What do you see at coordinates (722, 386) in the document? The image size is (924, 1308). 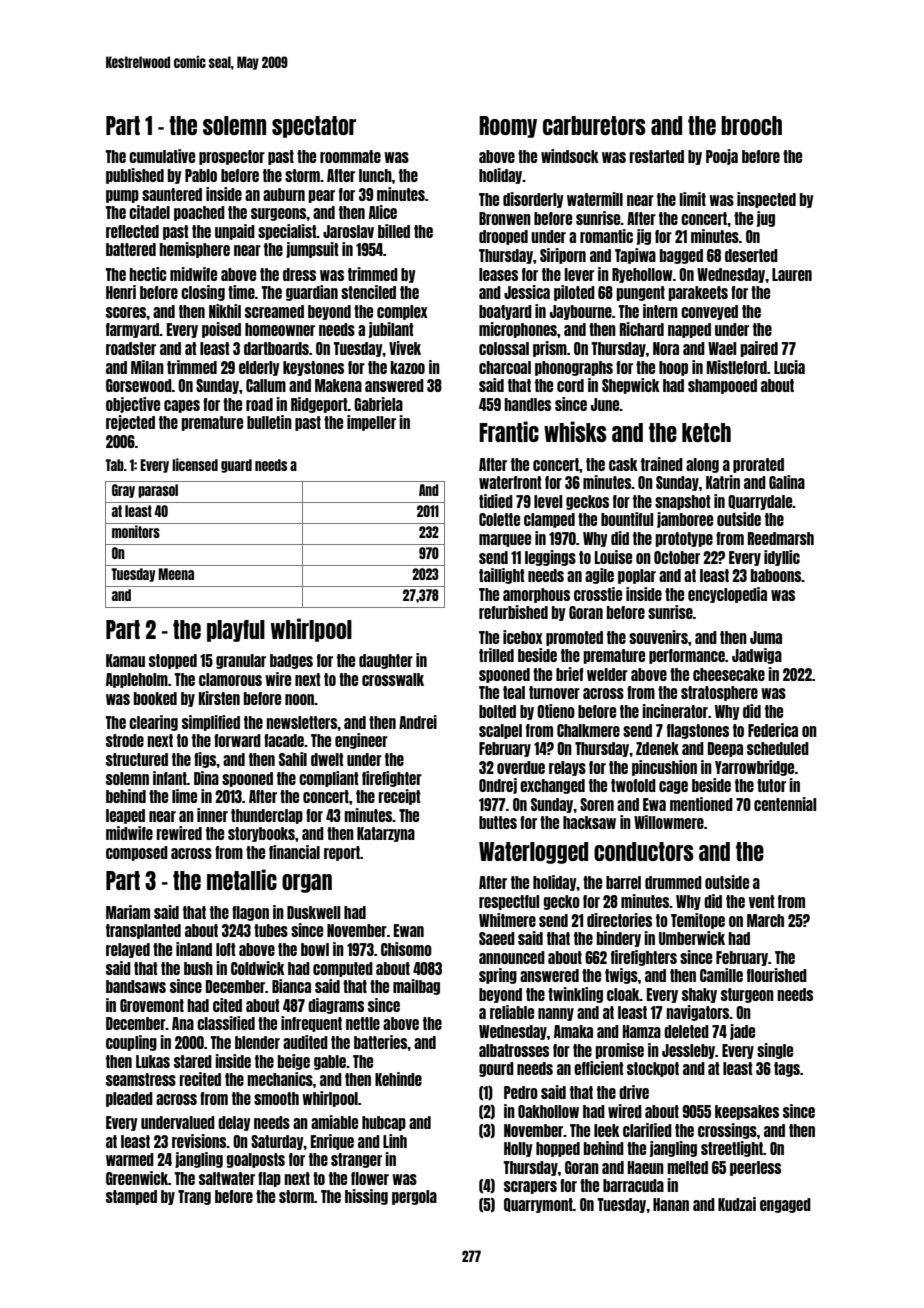 I see `shampooed` at bounding box center [722, 386].
